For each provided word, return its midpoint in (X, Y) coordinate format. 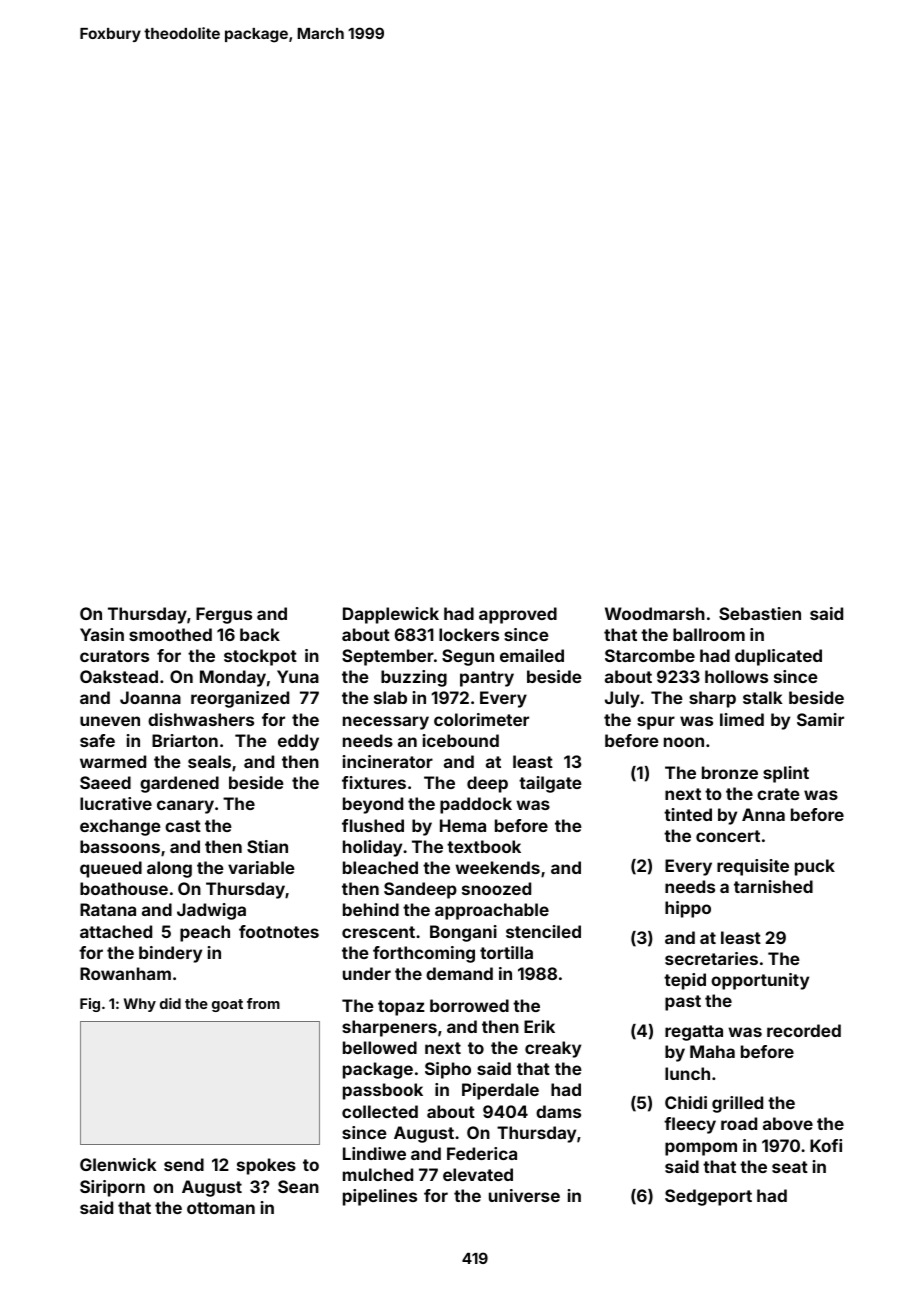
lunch (687, 1073)
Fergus (224, 615)
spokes (266, 1166)
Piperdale (500, 1091)
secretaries (711, 958)
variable (261, 867)
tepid (685, 981)
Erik (539, 1026)
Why (140, 1005)
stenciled (543, 931)
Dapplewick (391, 615)
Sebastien (760, 613)
